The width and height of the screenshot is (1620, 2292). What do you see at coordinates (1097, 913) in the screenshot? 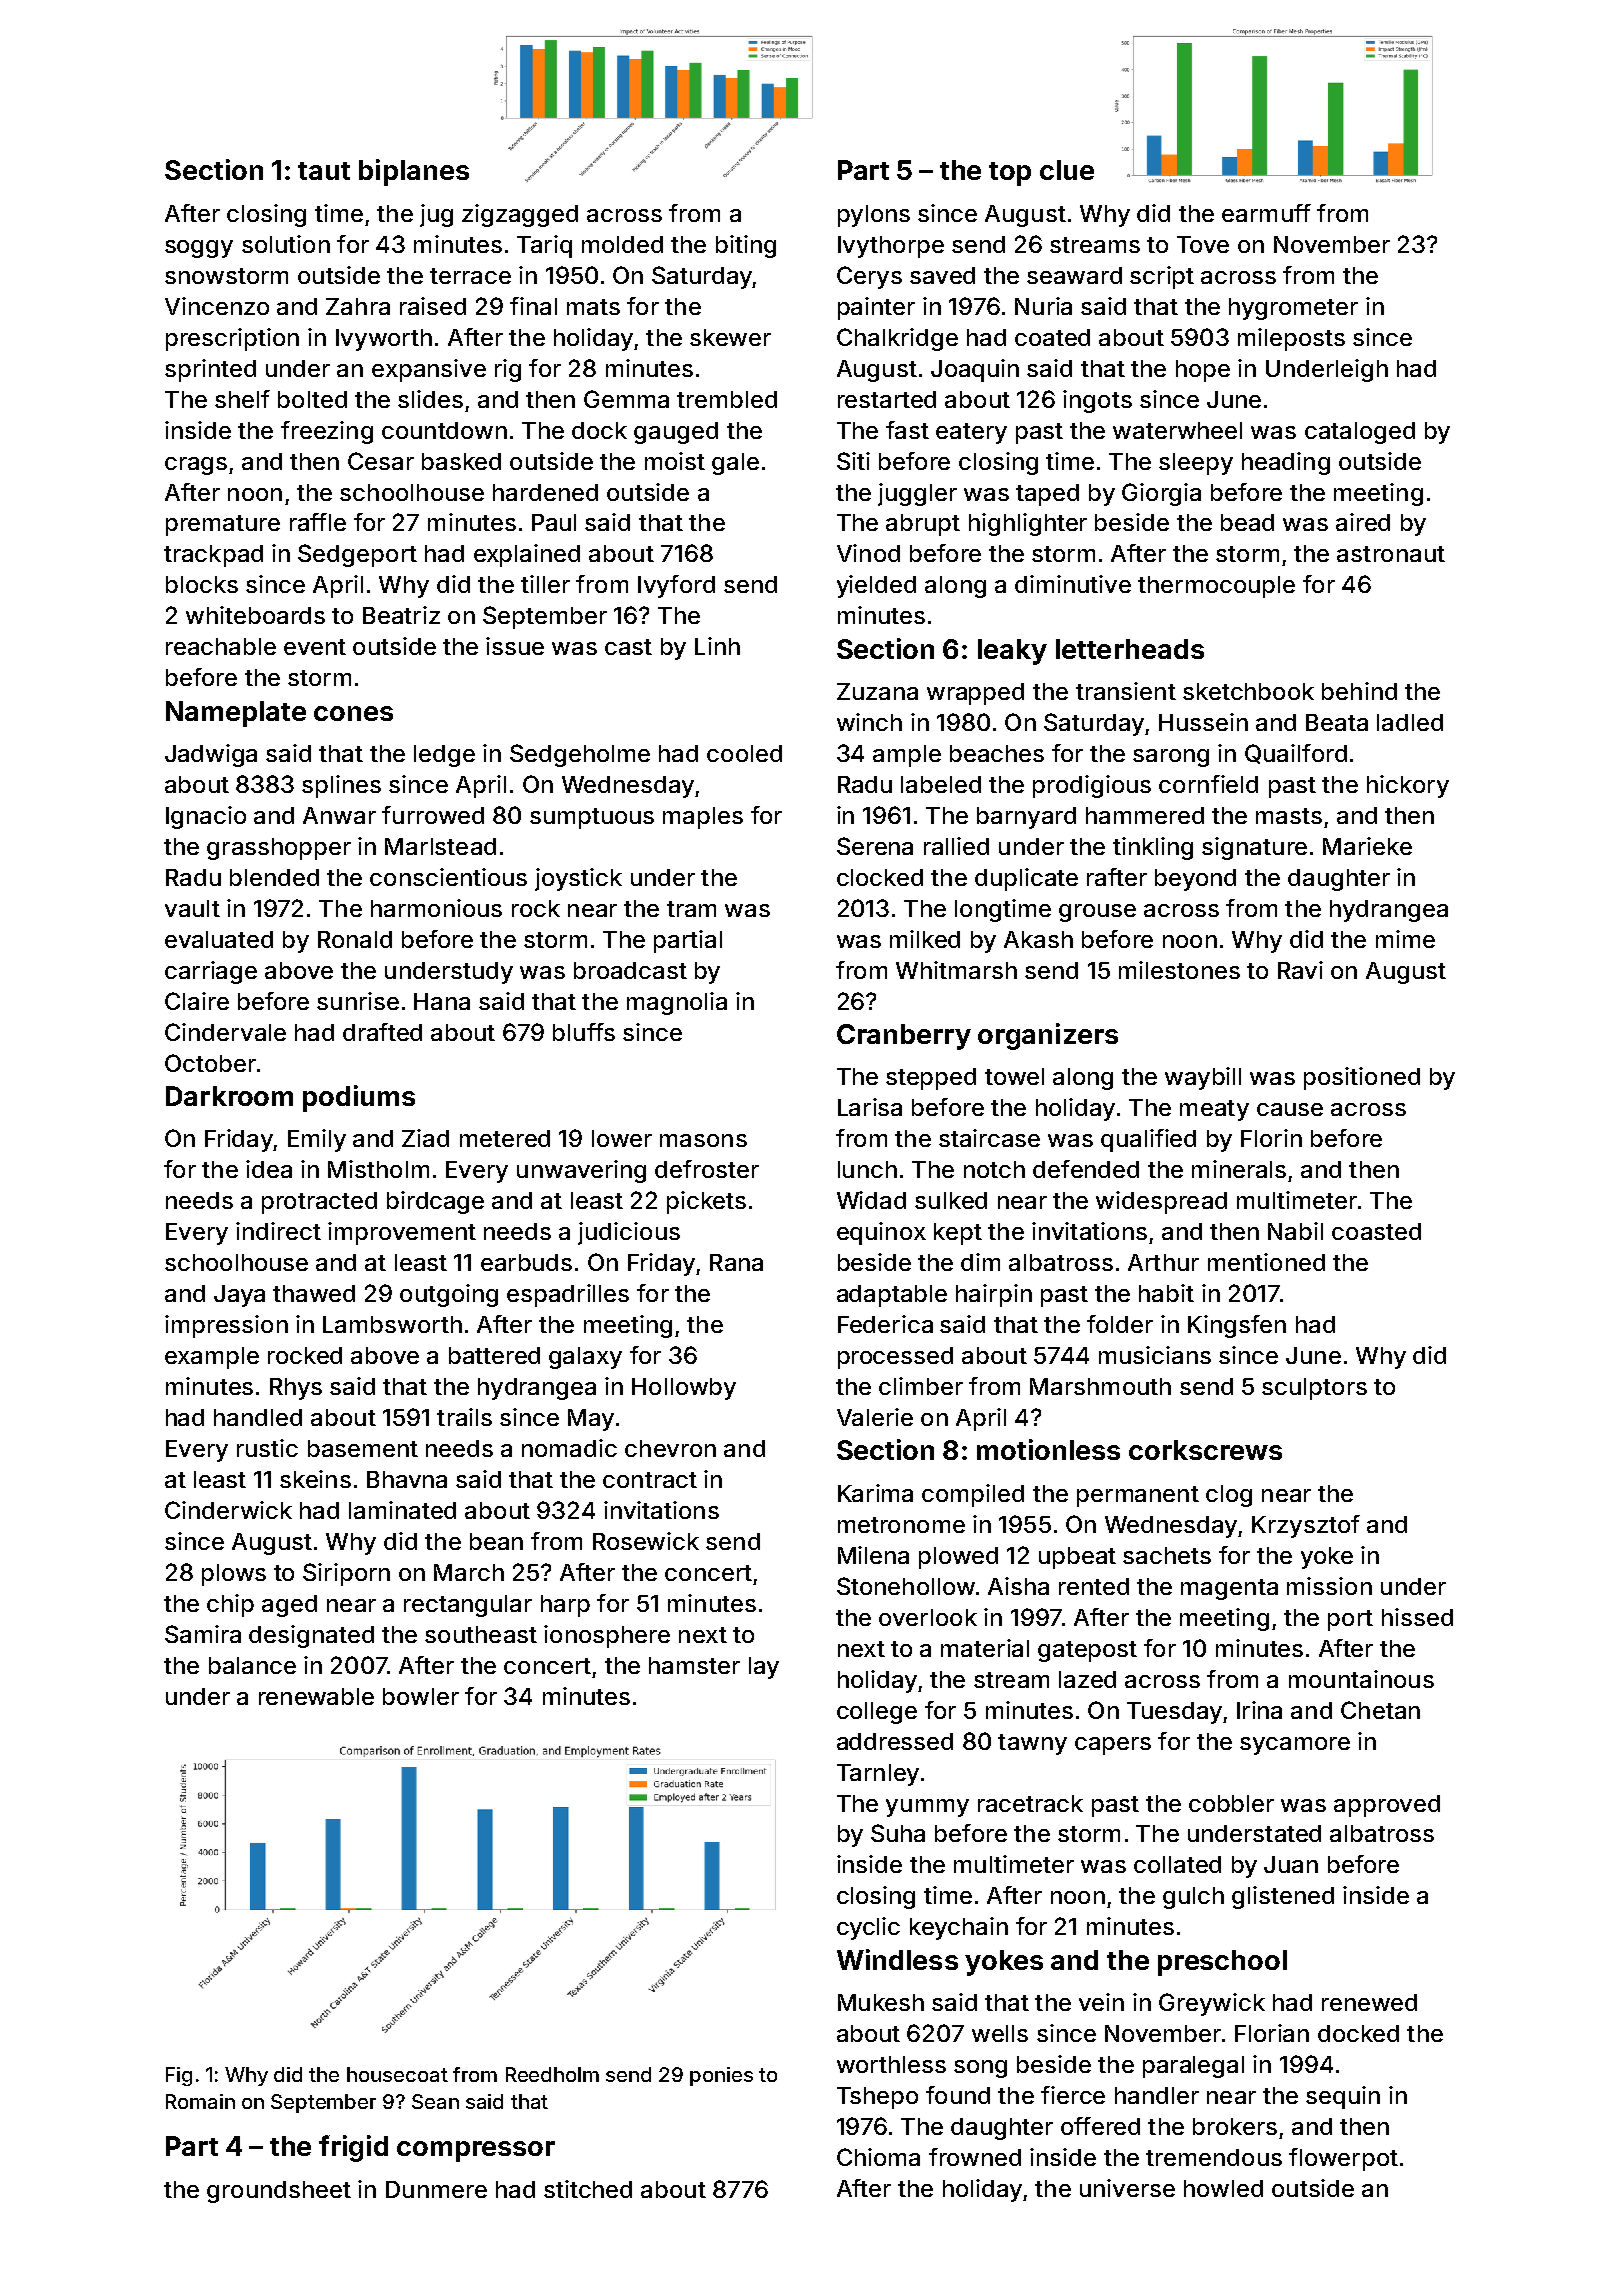
I see `grouse` at bounding box center [1097, 913].
